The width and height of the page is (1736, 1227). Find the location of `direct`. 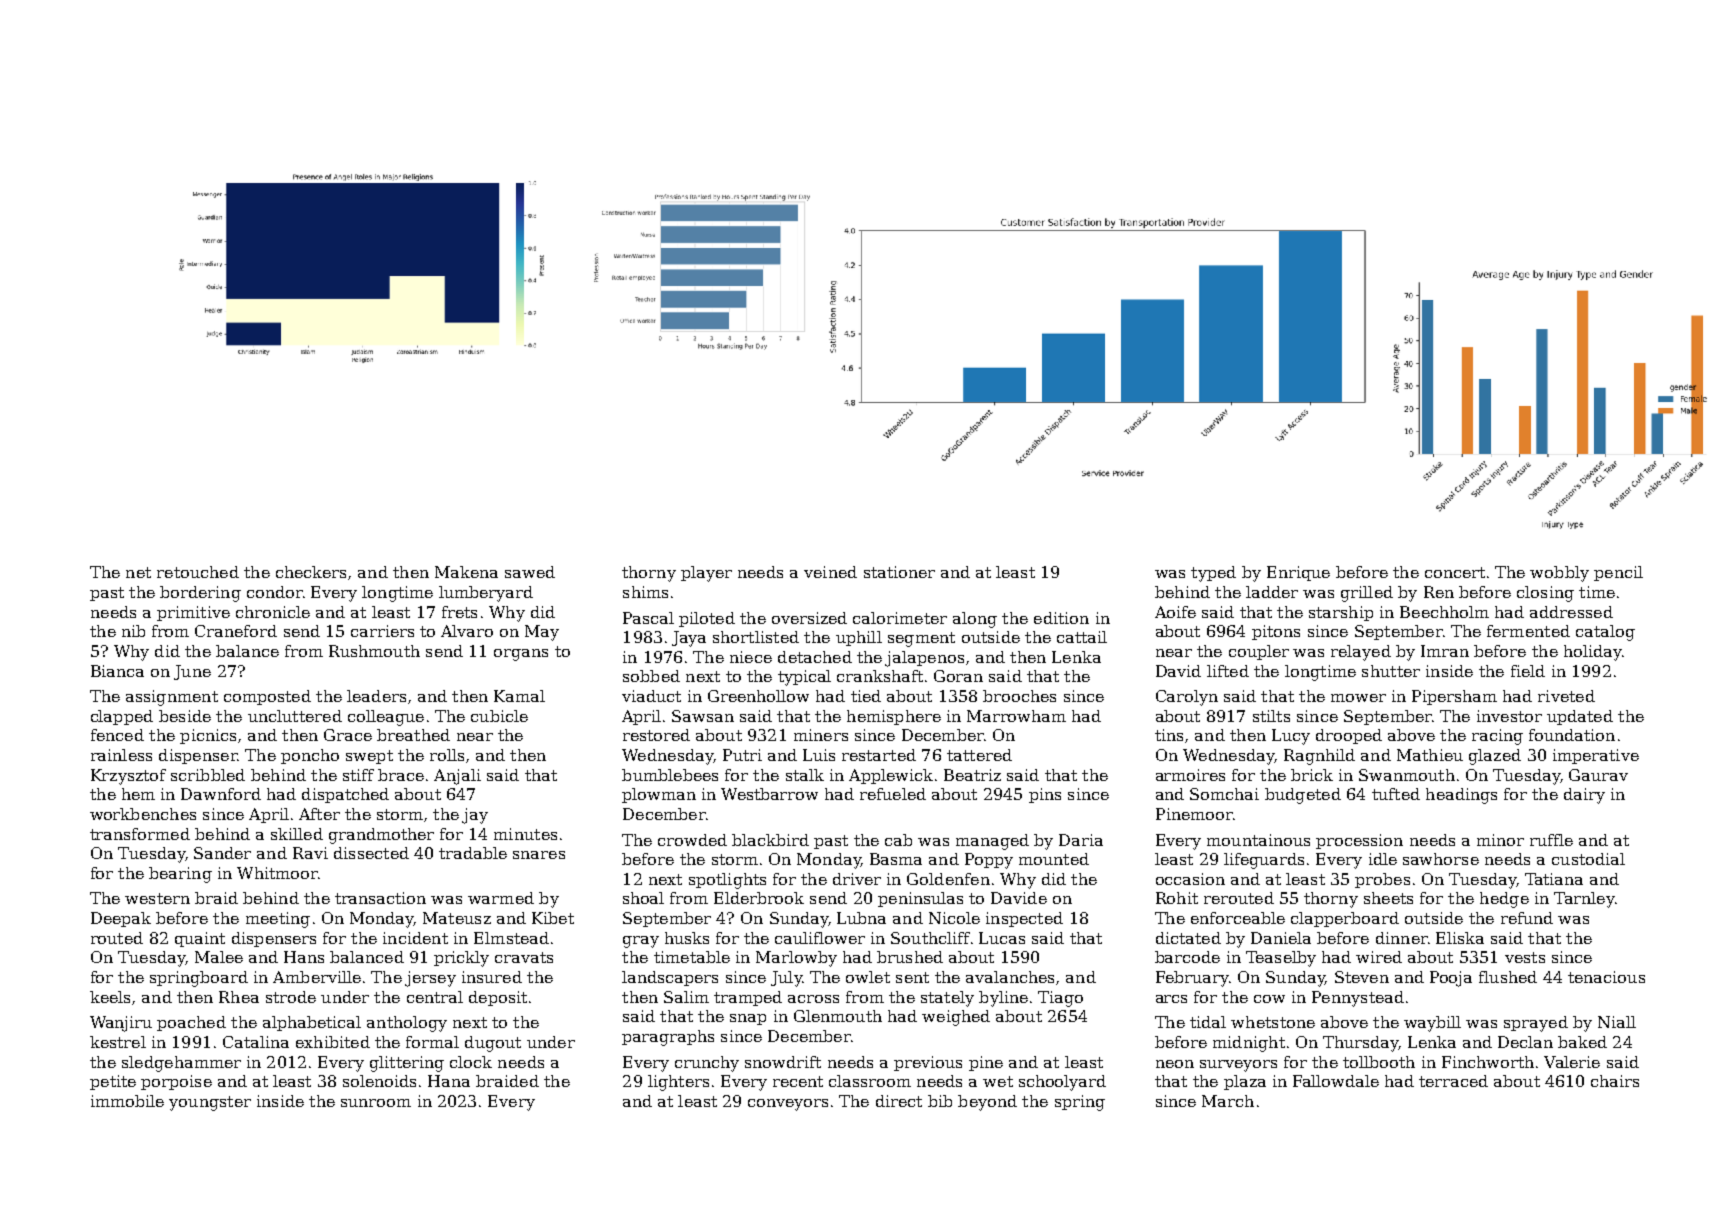

direct is located at coordinates (899, 1101).
